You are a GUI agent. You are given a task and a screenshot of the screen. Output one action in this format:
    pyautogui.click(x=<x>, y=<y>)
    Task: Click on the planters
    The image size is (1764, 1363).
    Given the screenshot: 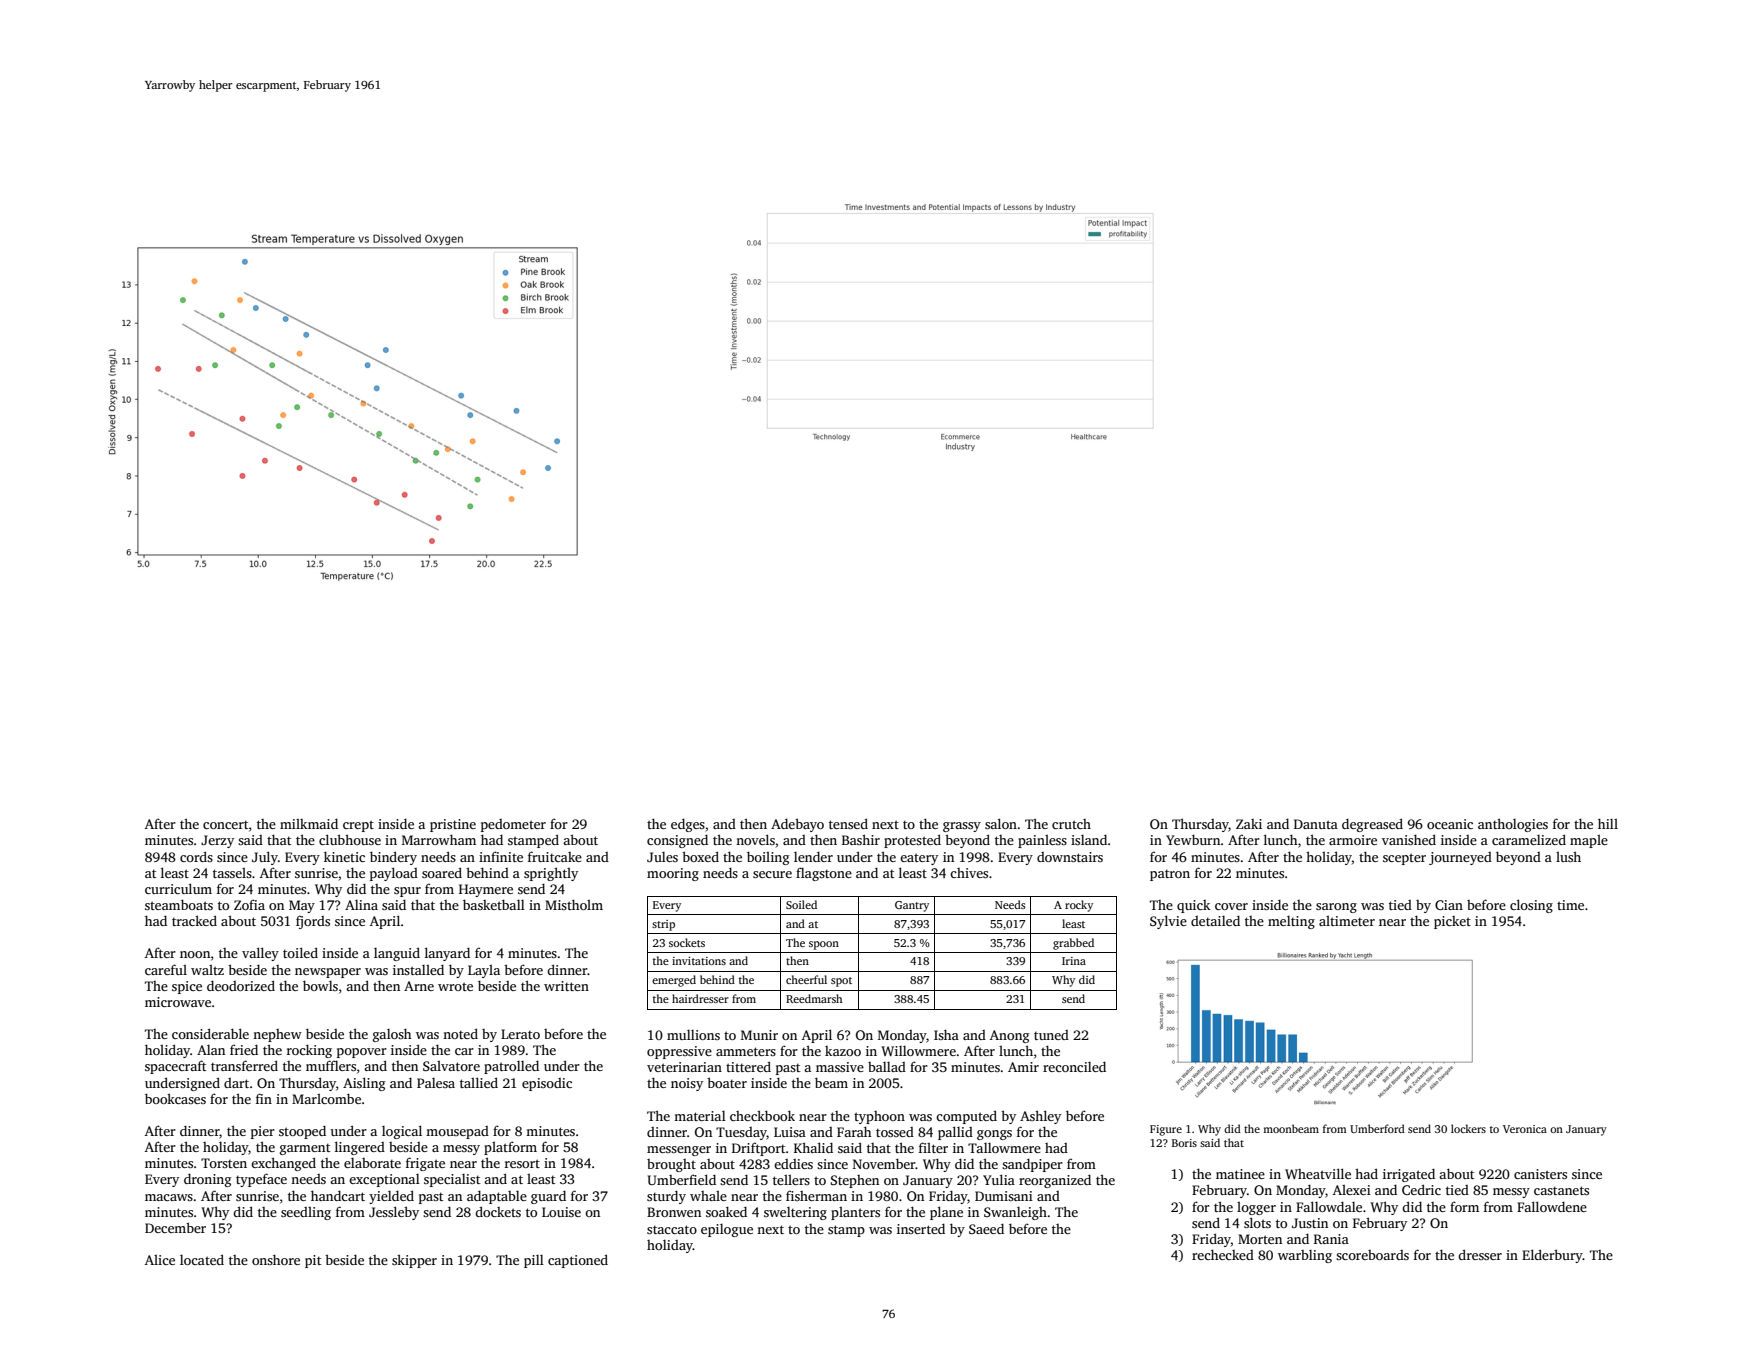 What is the action you would take?
    pyautogui.click(x=855, y=1213)
